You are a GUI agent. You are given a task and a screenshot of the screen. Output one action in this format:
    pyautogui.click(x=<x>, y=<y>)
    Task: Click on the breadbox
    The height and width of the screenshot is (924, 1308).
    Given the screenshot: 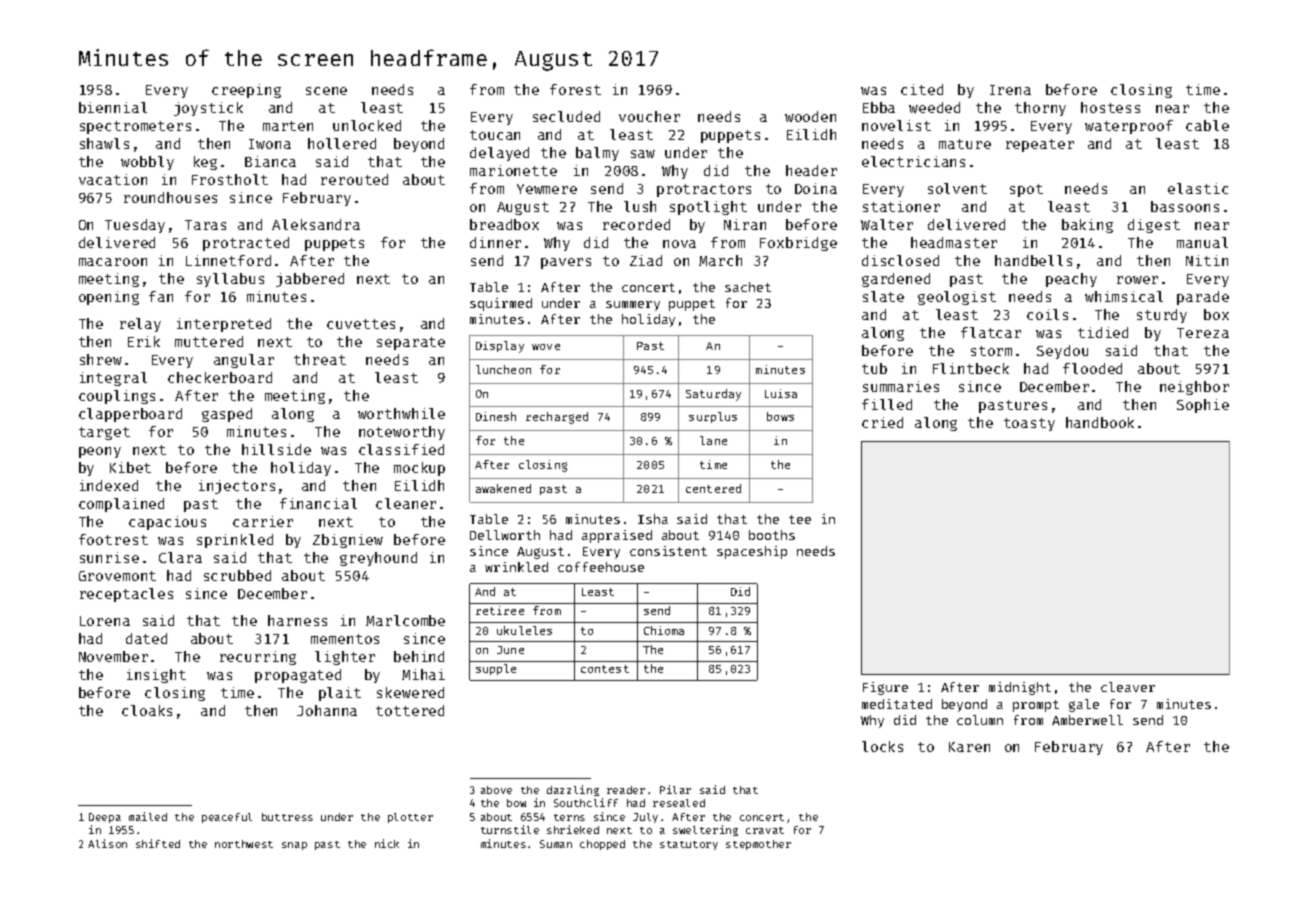 What is the action you would take?
    pyautogui.click(x=504, y=224)
